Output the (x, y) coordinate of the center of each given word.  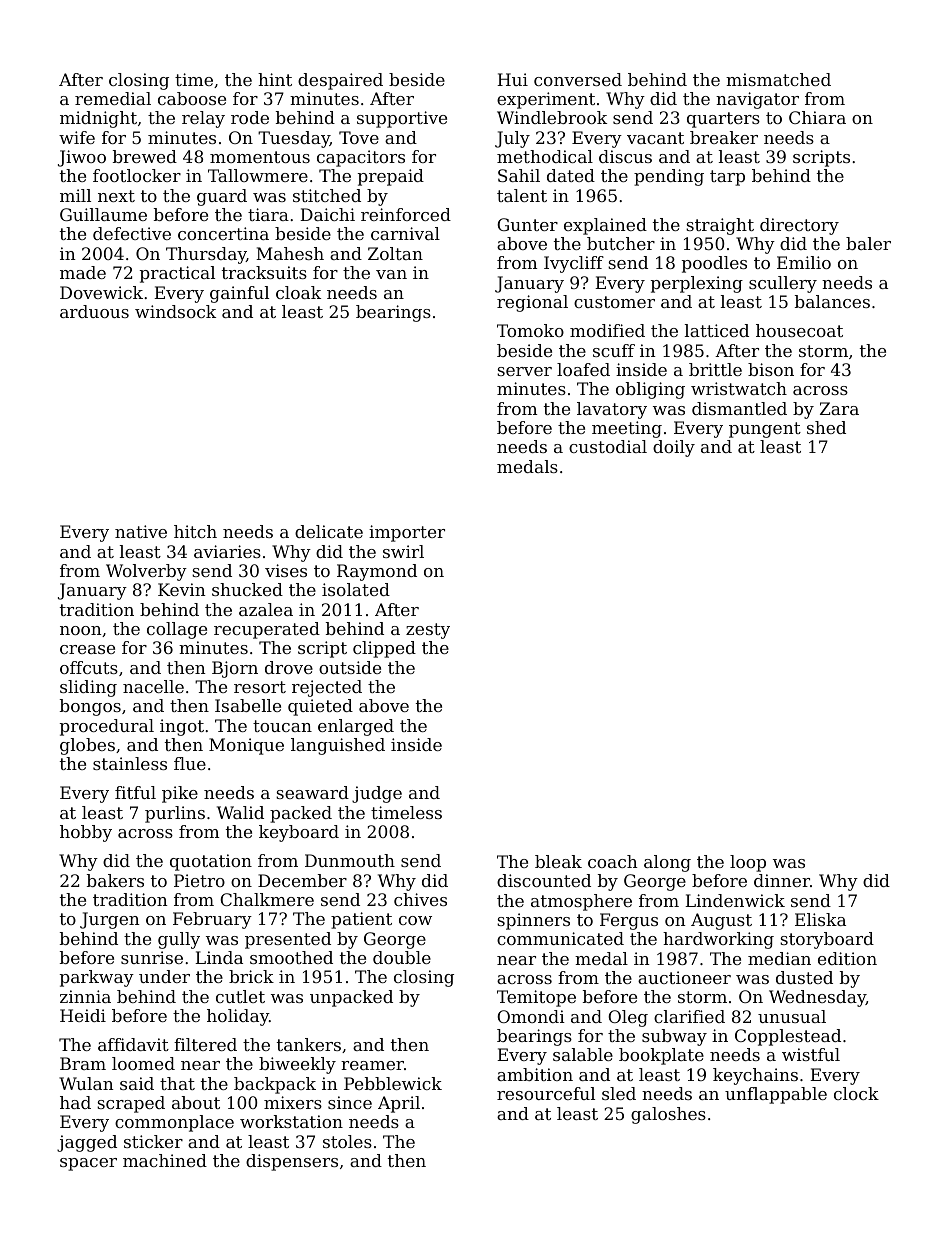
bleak (558, 861)
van (391, 274)
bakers (115, 880)
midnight (98, 119)
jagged (87, 1143)
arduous (94, 311)
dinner (782, 880)
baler (868, 243)
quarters (723, 120)
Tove (359, 137)
